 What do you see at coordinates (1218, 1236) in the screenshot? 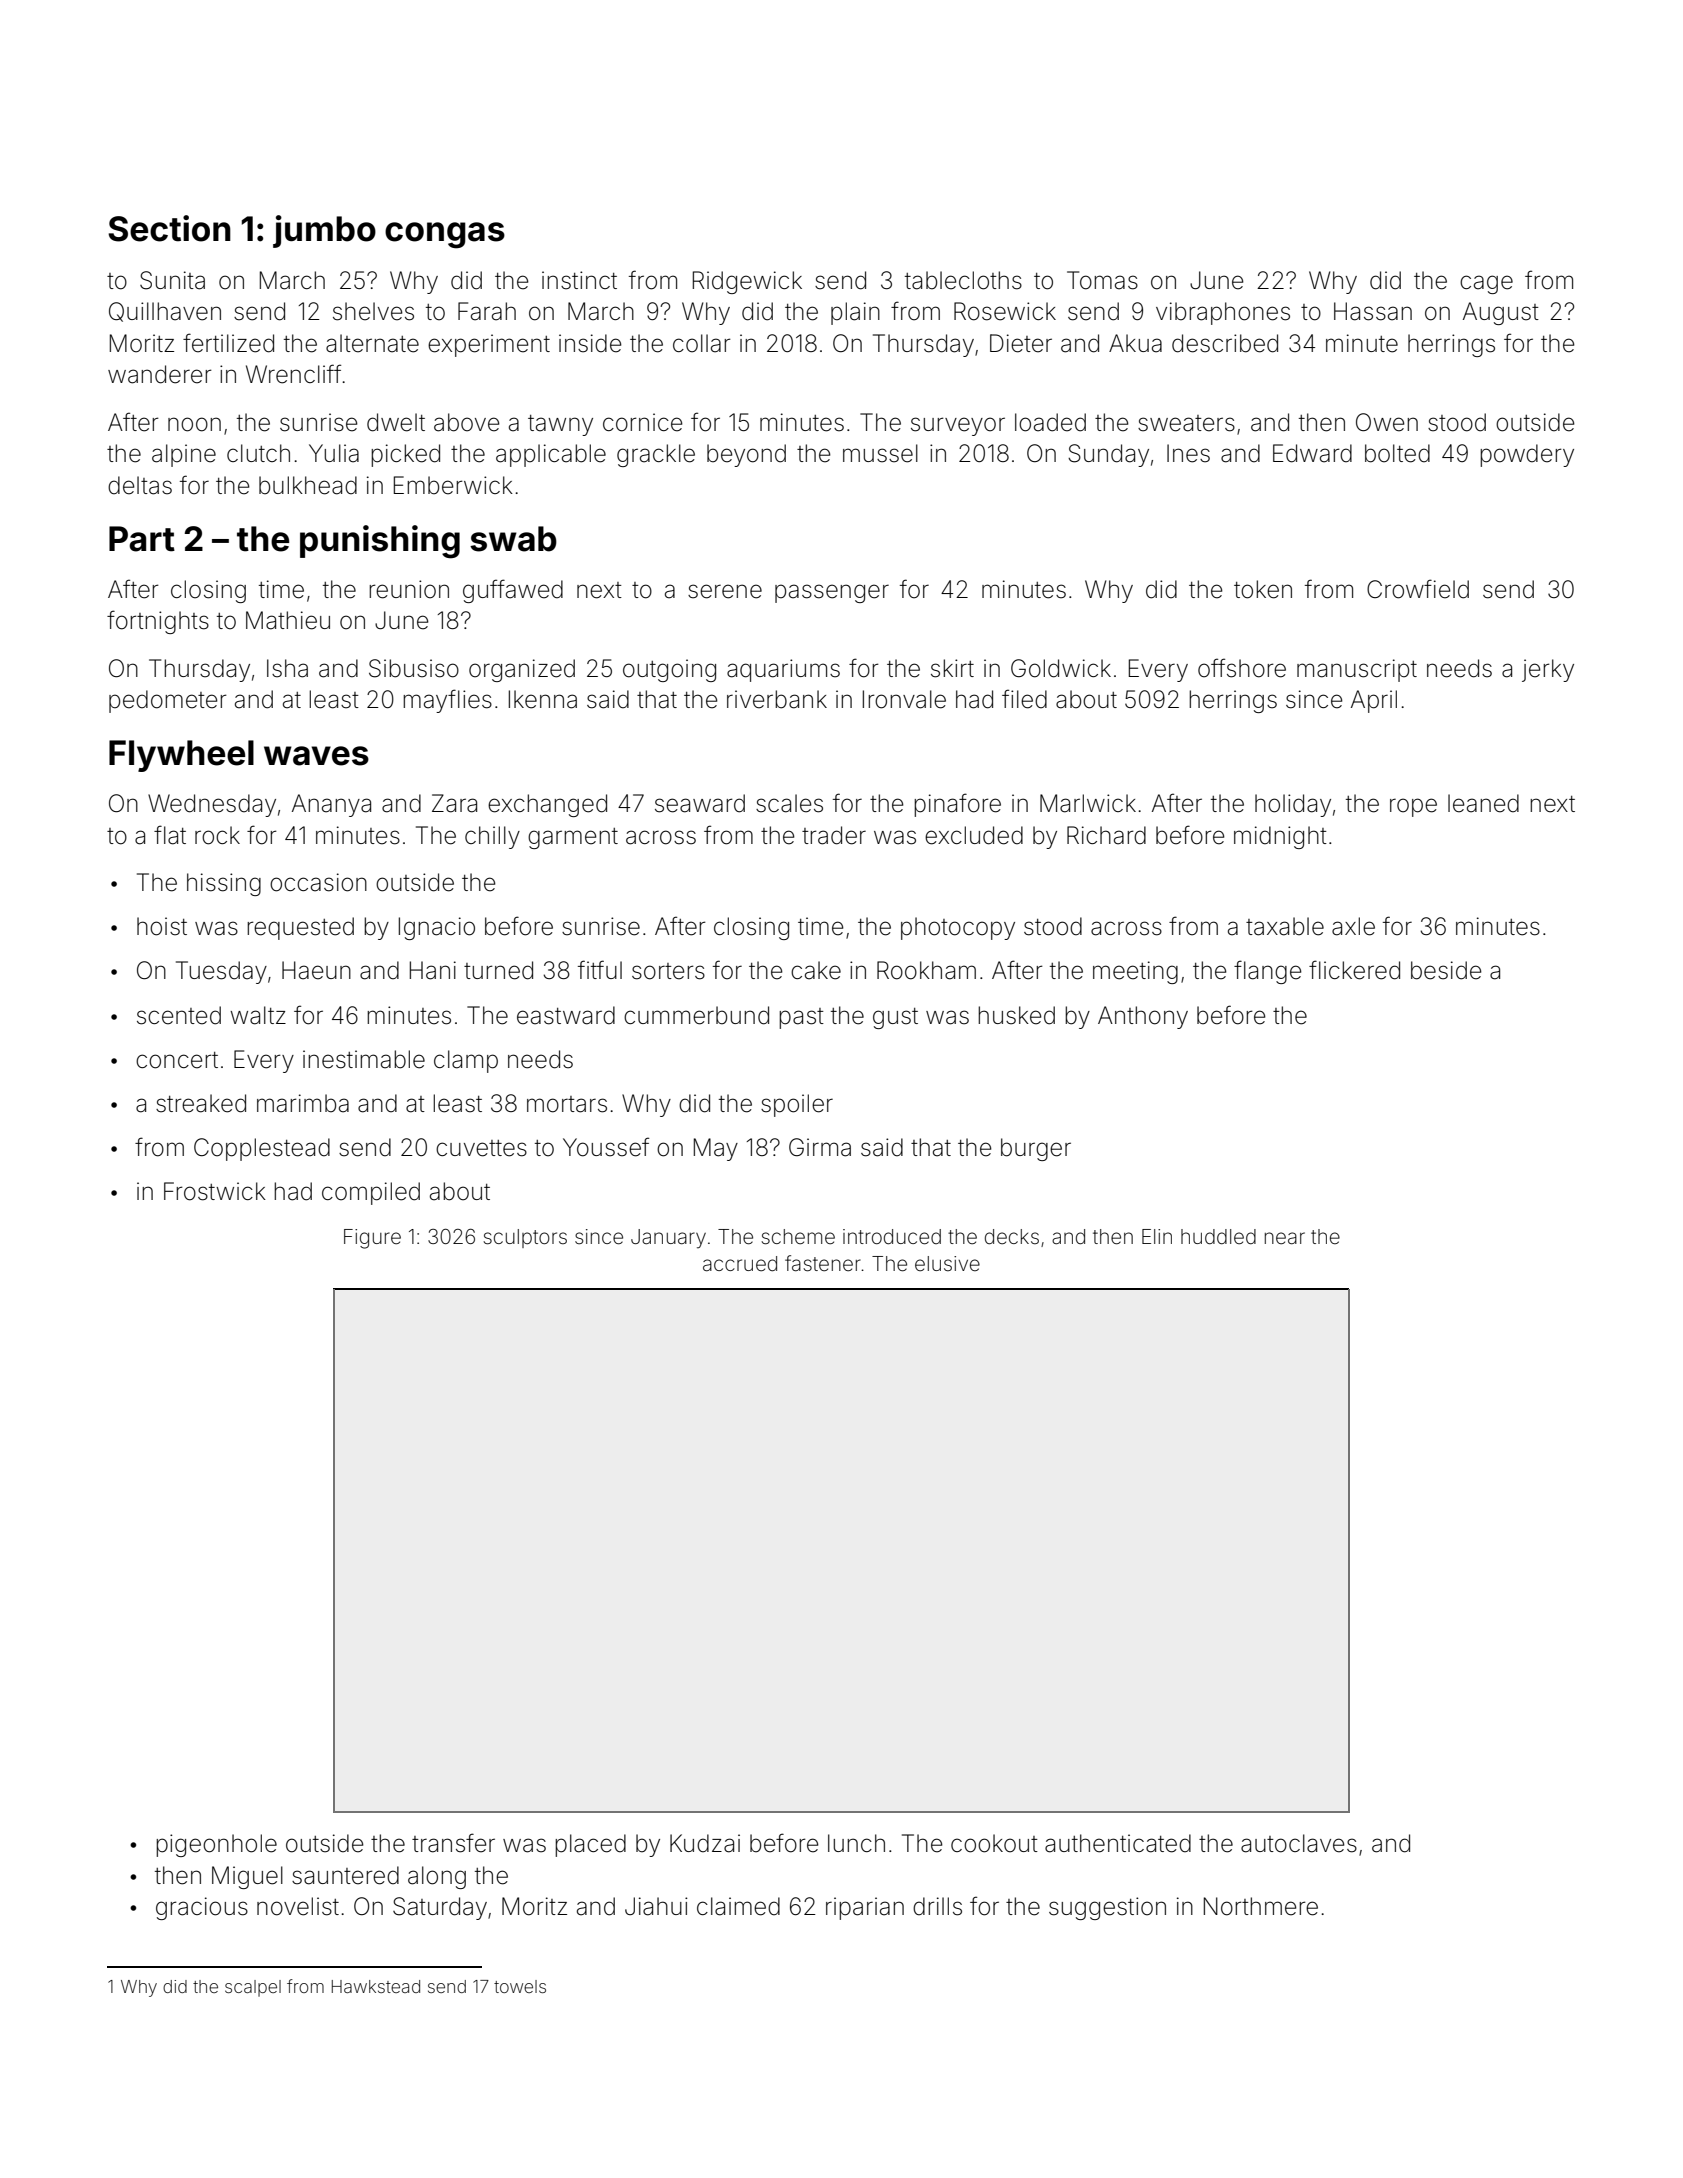
I see `huddled` at bounding box center [1218, 1236].
